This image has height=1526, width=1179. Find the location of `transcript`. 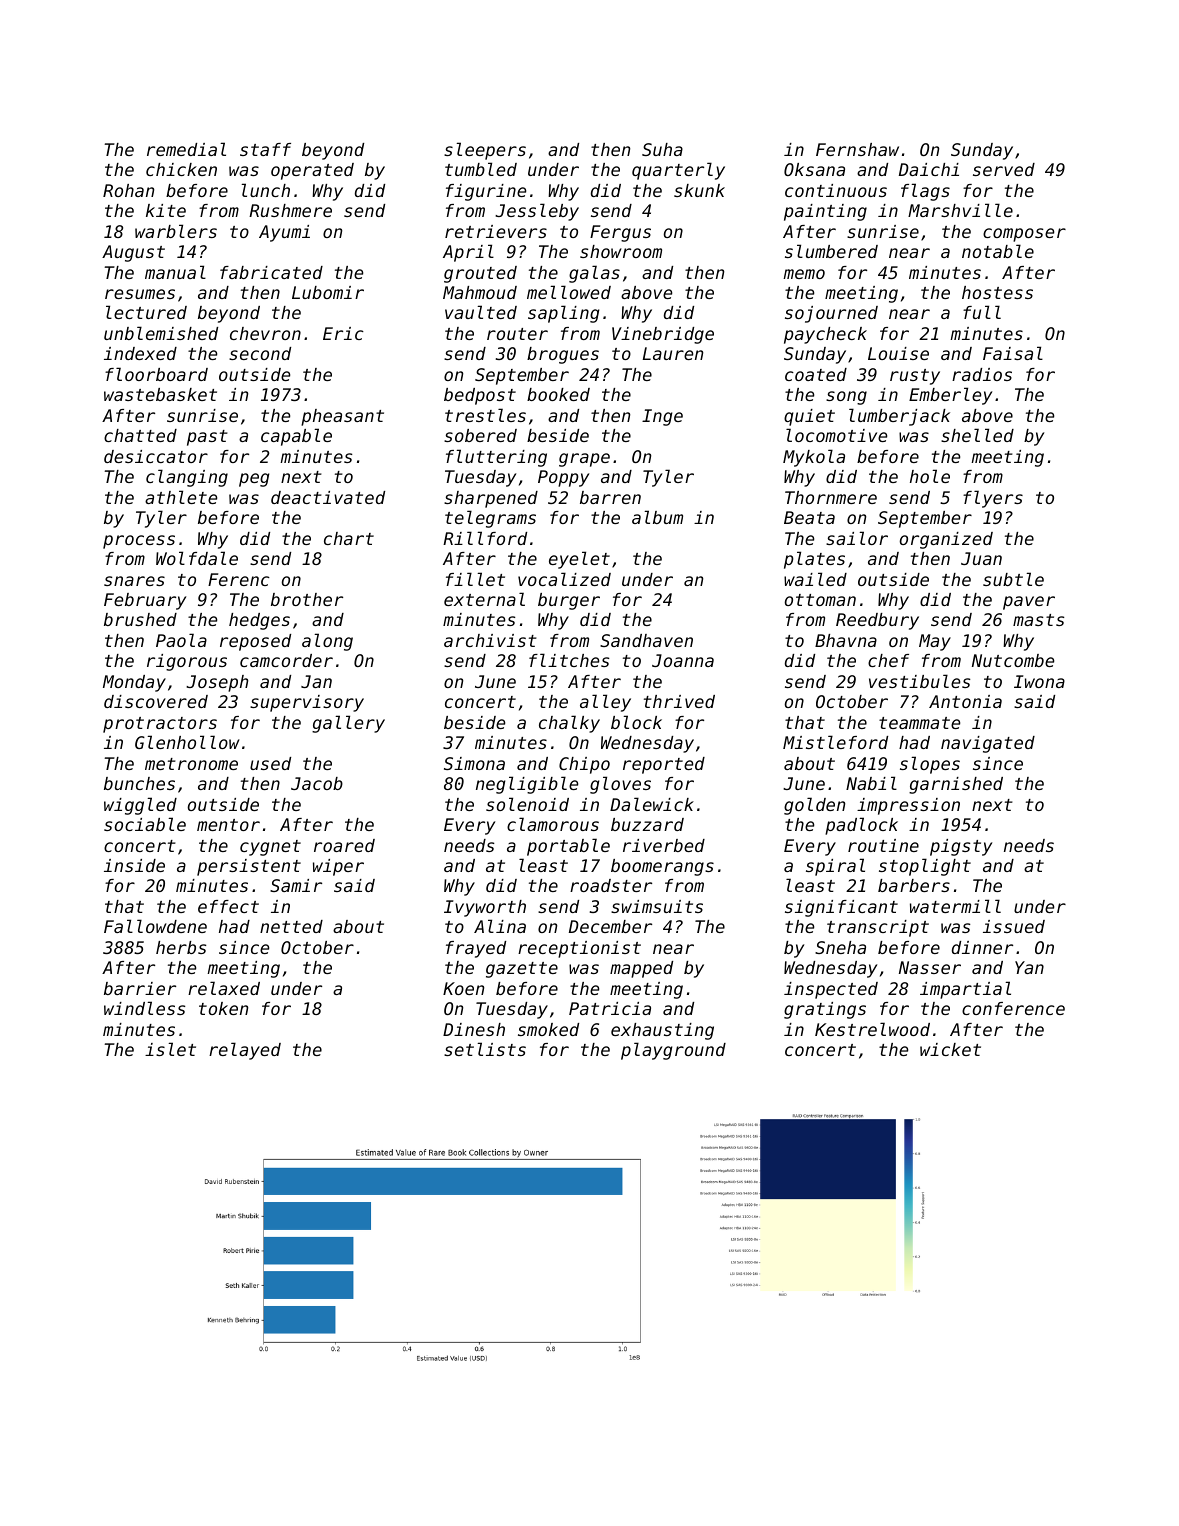

transcript is located at coordinates (878, 928).
